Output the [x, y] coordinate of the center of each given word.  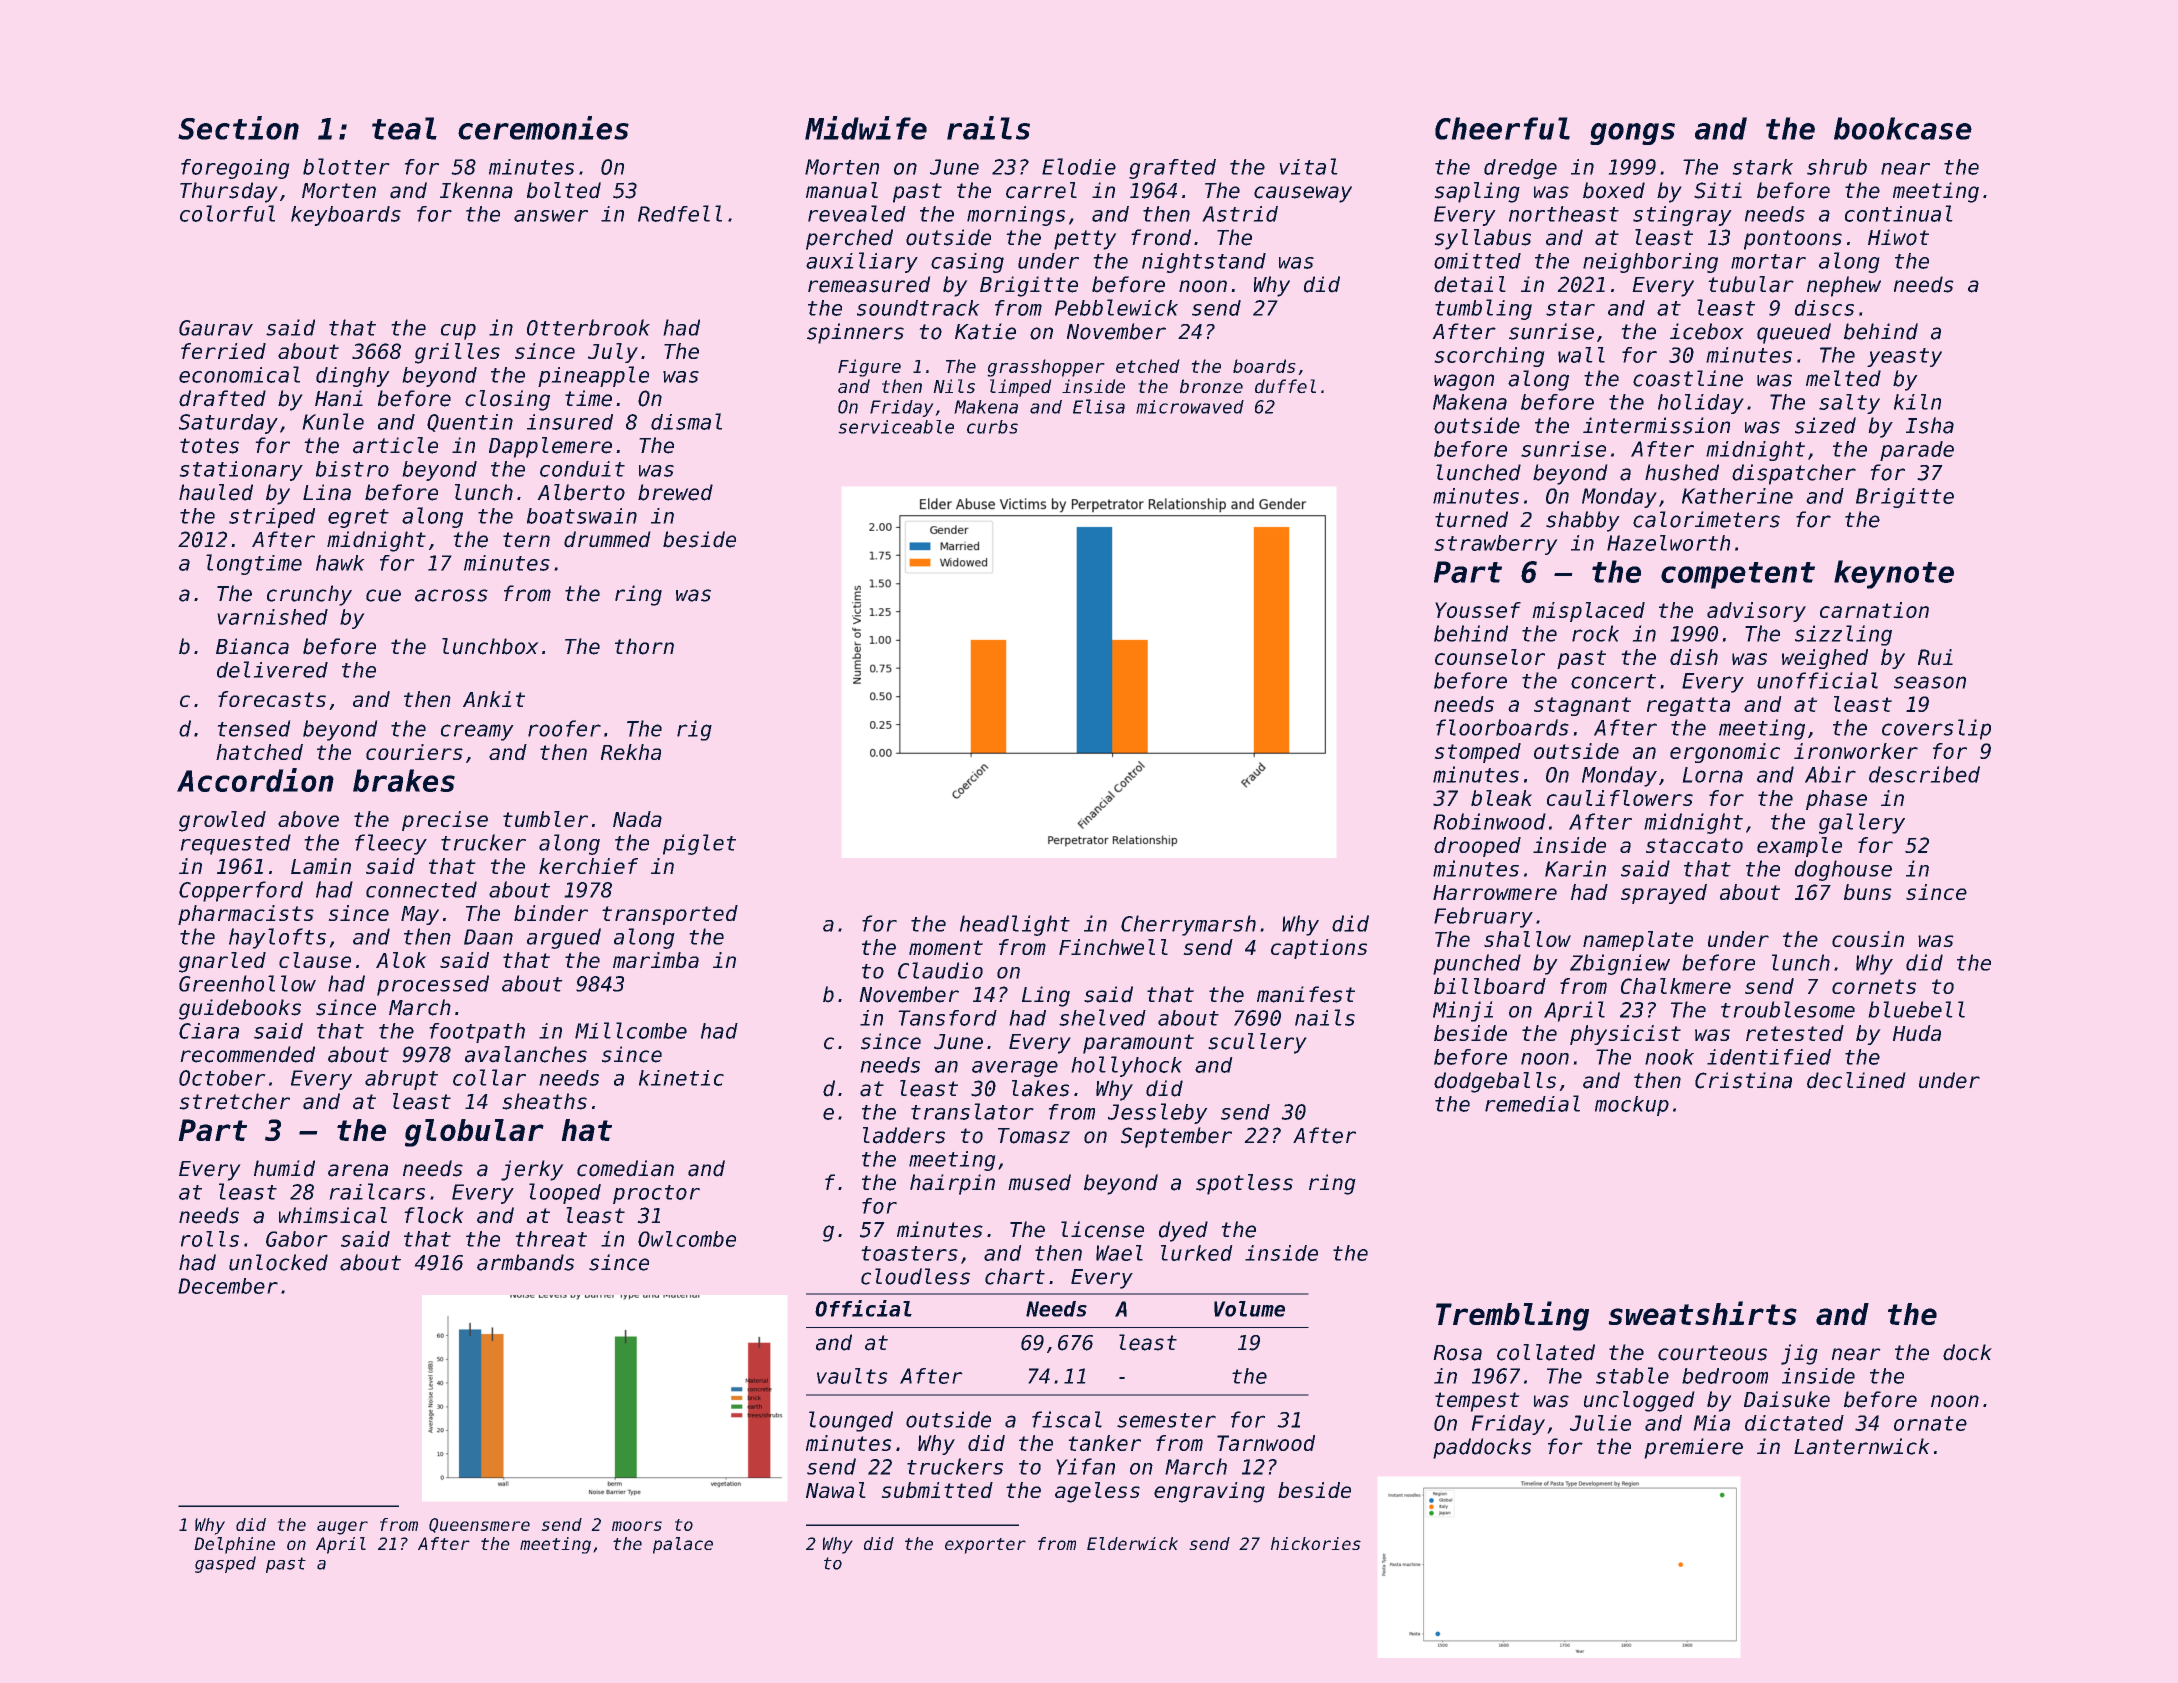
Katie [985, 331]
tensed [254, 728]
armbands [525, 1262]
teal [404, 128]
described [1924, 774]
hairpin [952, 1184]
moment [946, 947]
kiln [1917, 402]
